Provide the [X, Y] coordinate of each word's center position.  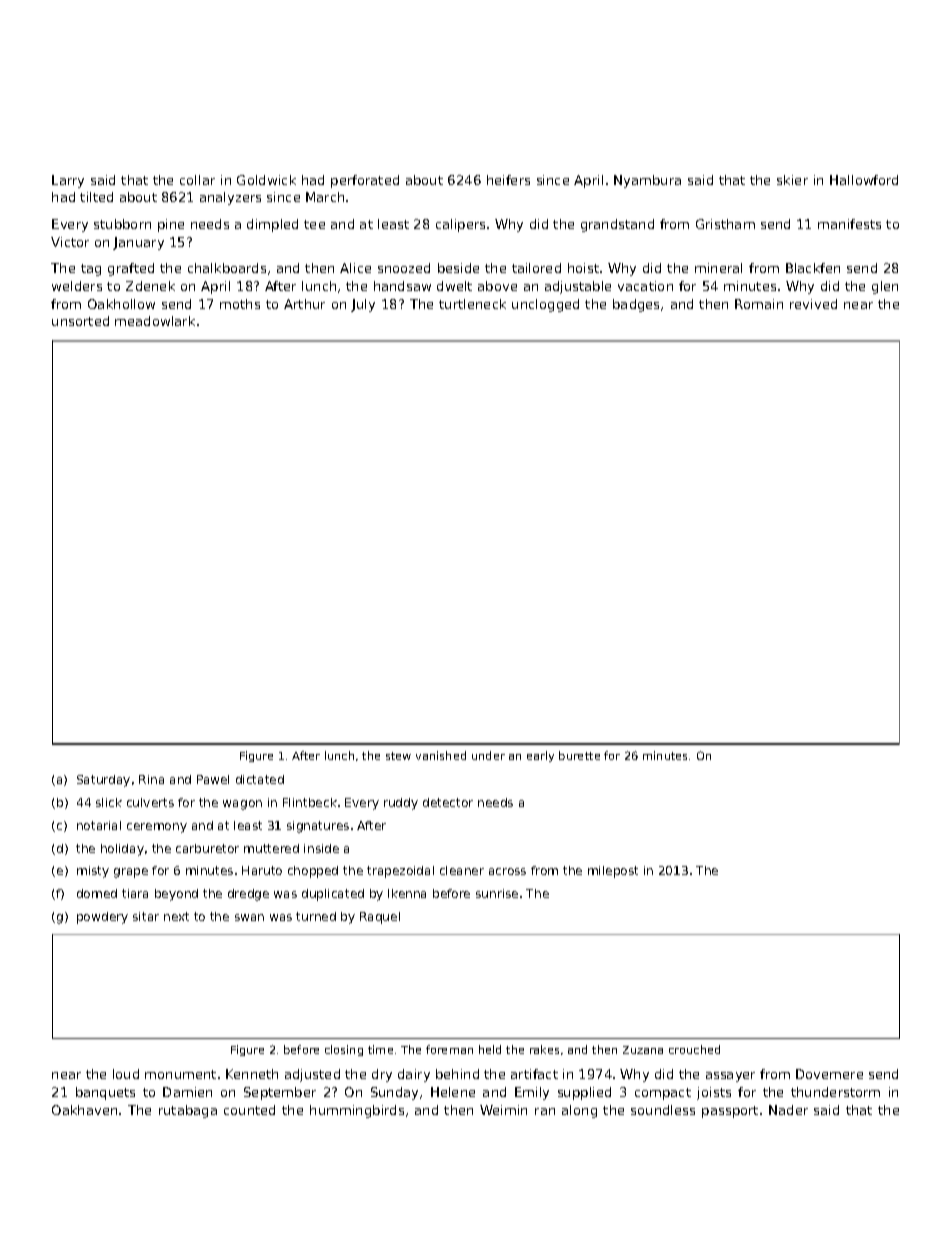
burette [579, 755]
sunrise [497, 893]
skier [792, 180]
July [363, 305]
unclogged [545, 305]
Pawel [213, 779]
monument [180, 1074]
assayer [730, 1077]
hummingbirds [357, 1111]
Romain [759, 304]
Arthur [304, 304]
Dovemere [829, 1074]
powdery [102, 918]
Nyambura [647, 181]
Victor [70, 242]
